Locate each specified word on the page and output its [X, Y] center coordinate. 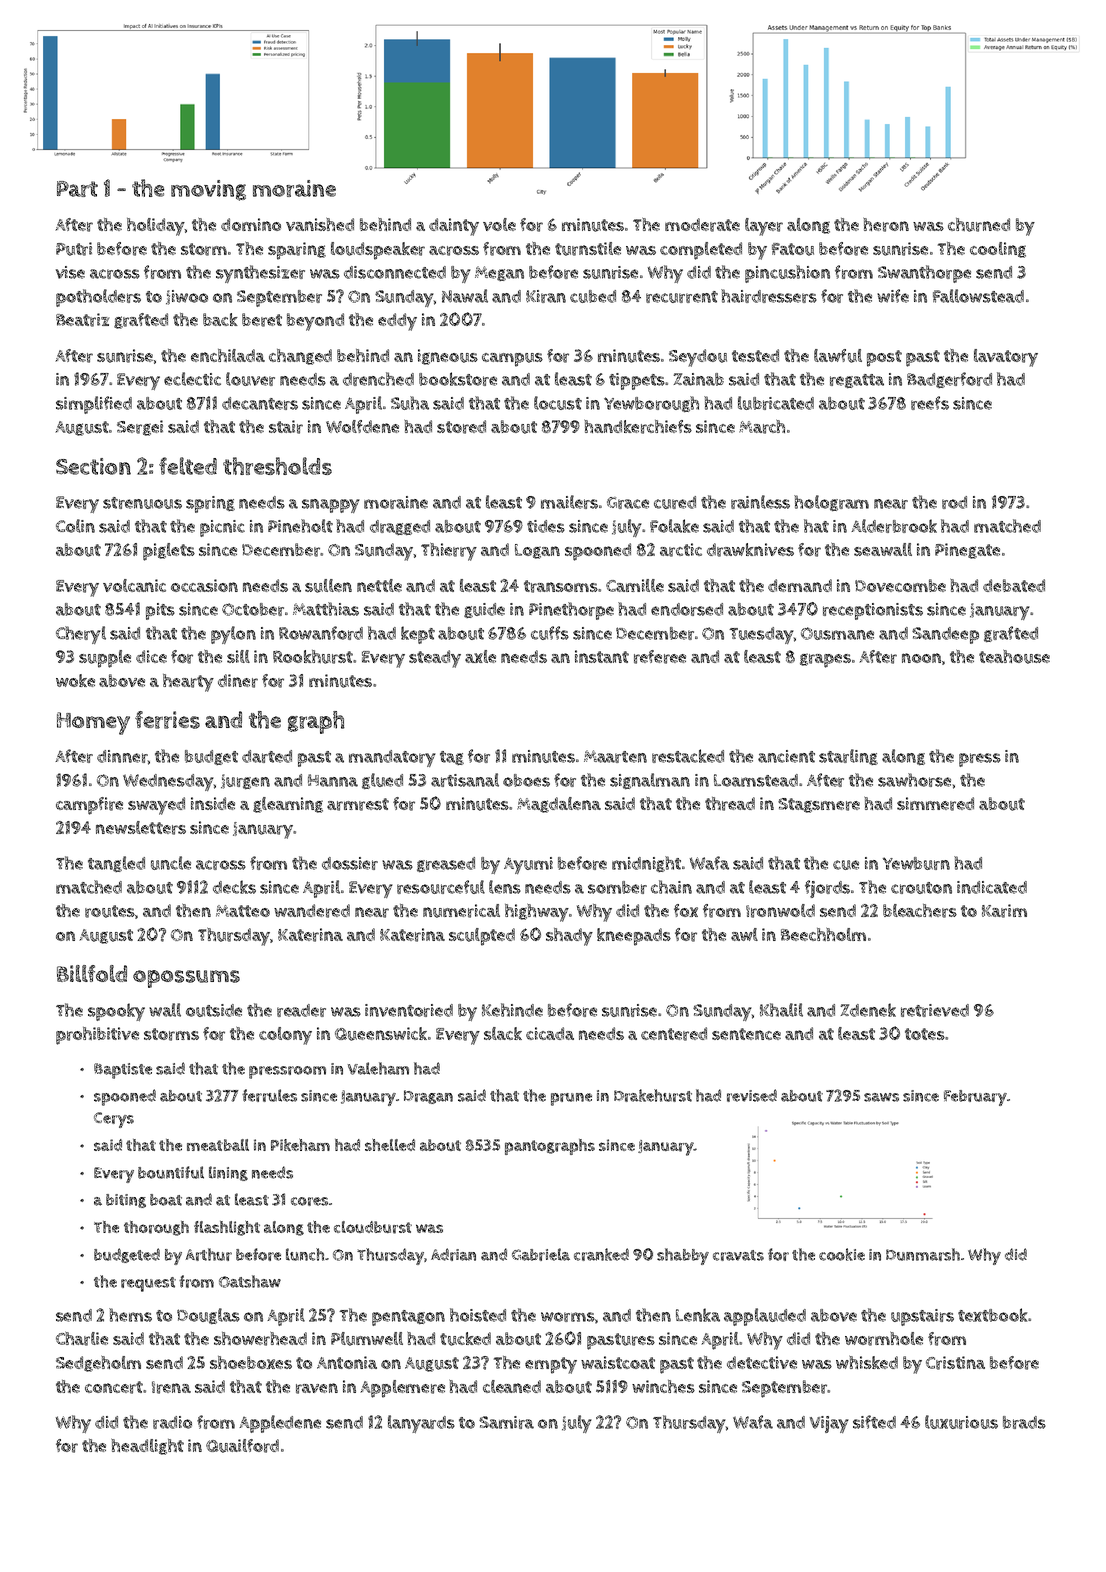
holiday [156, 227]
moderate [702, 225]
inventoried [409, 1010]
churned [979, 225]
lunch [305, 1254]
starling [848, 757]
